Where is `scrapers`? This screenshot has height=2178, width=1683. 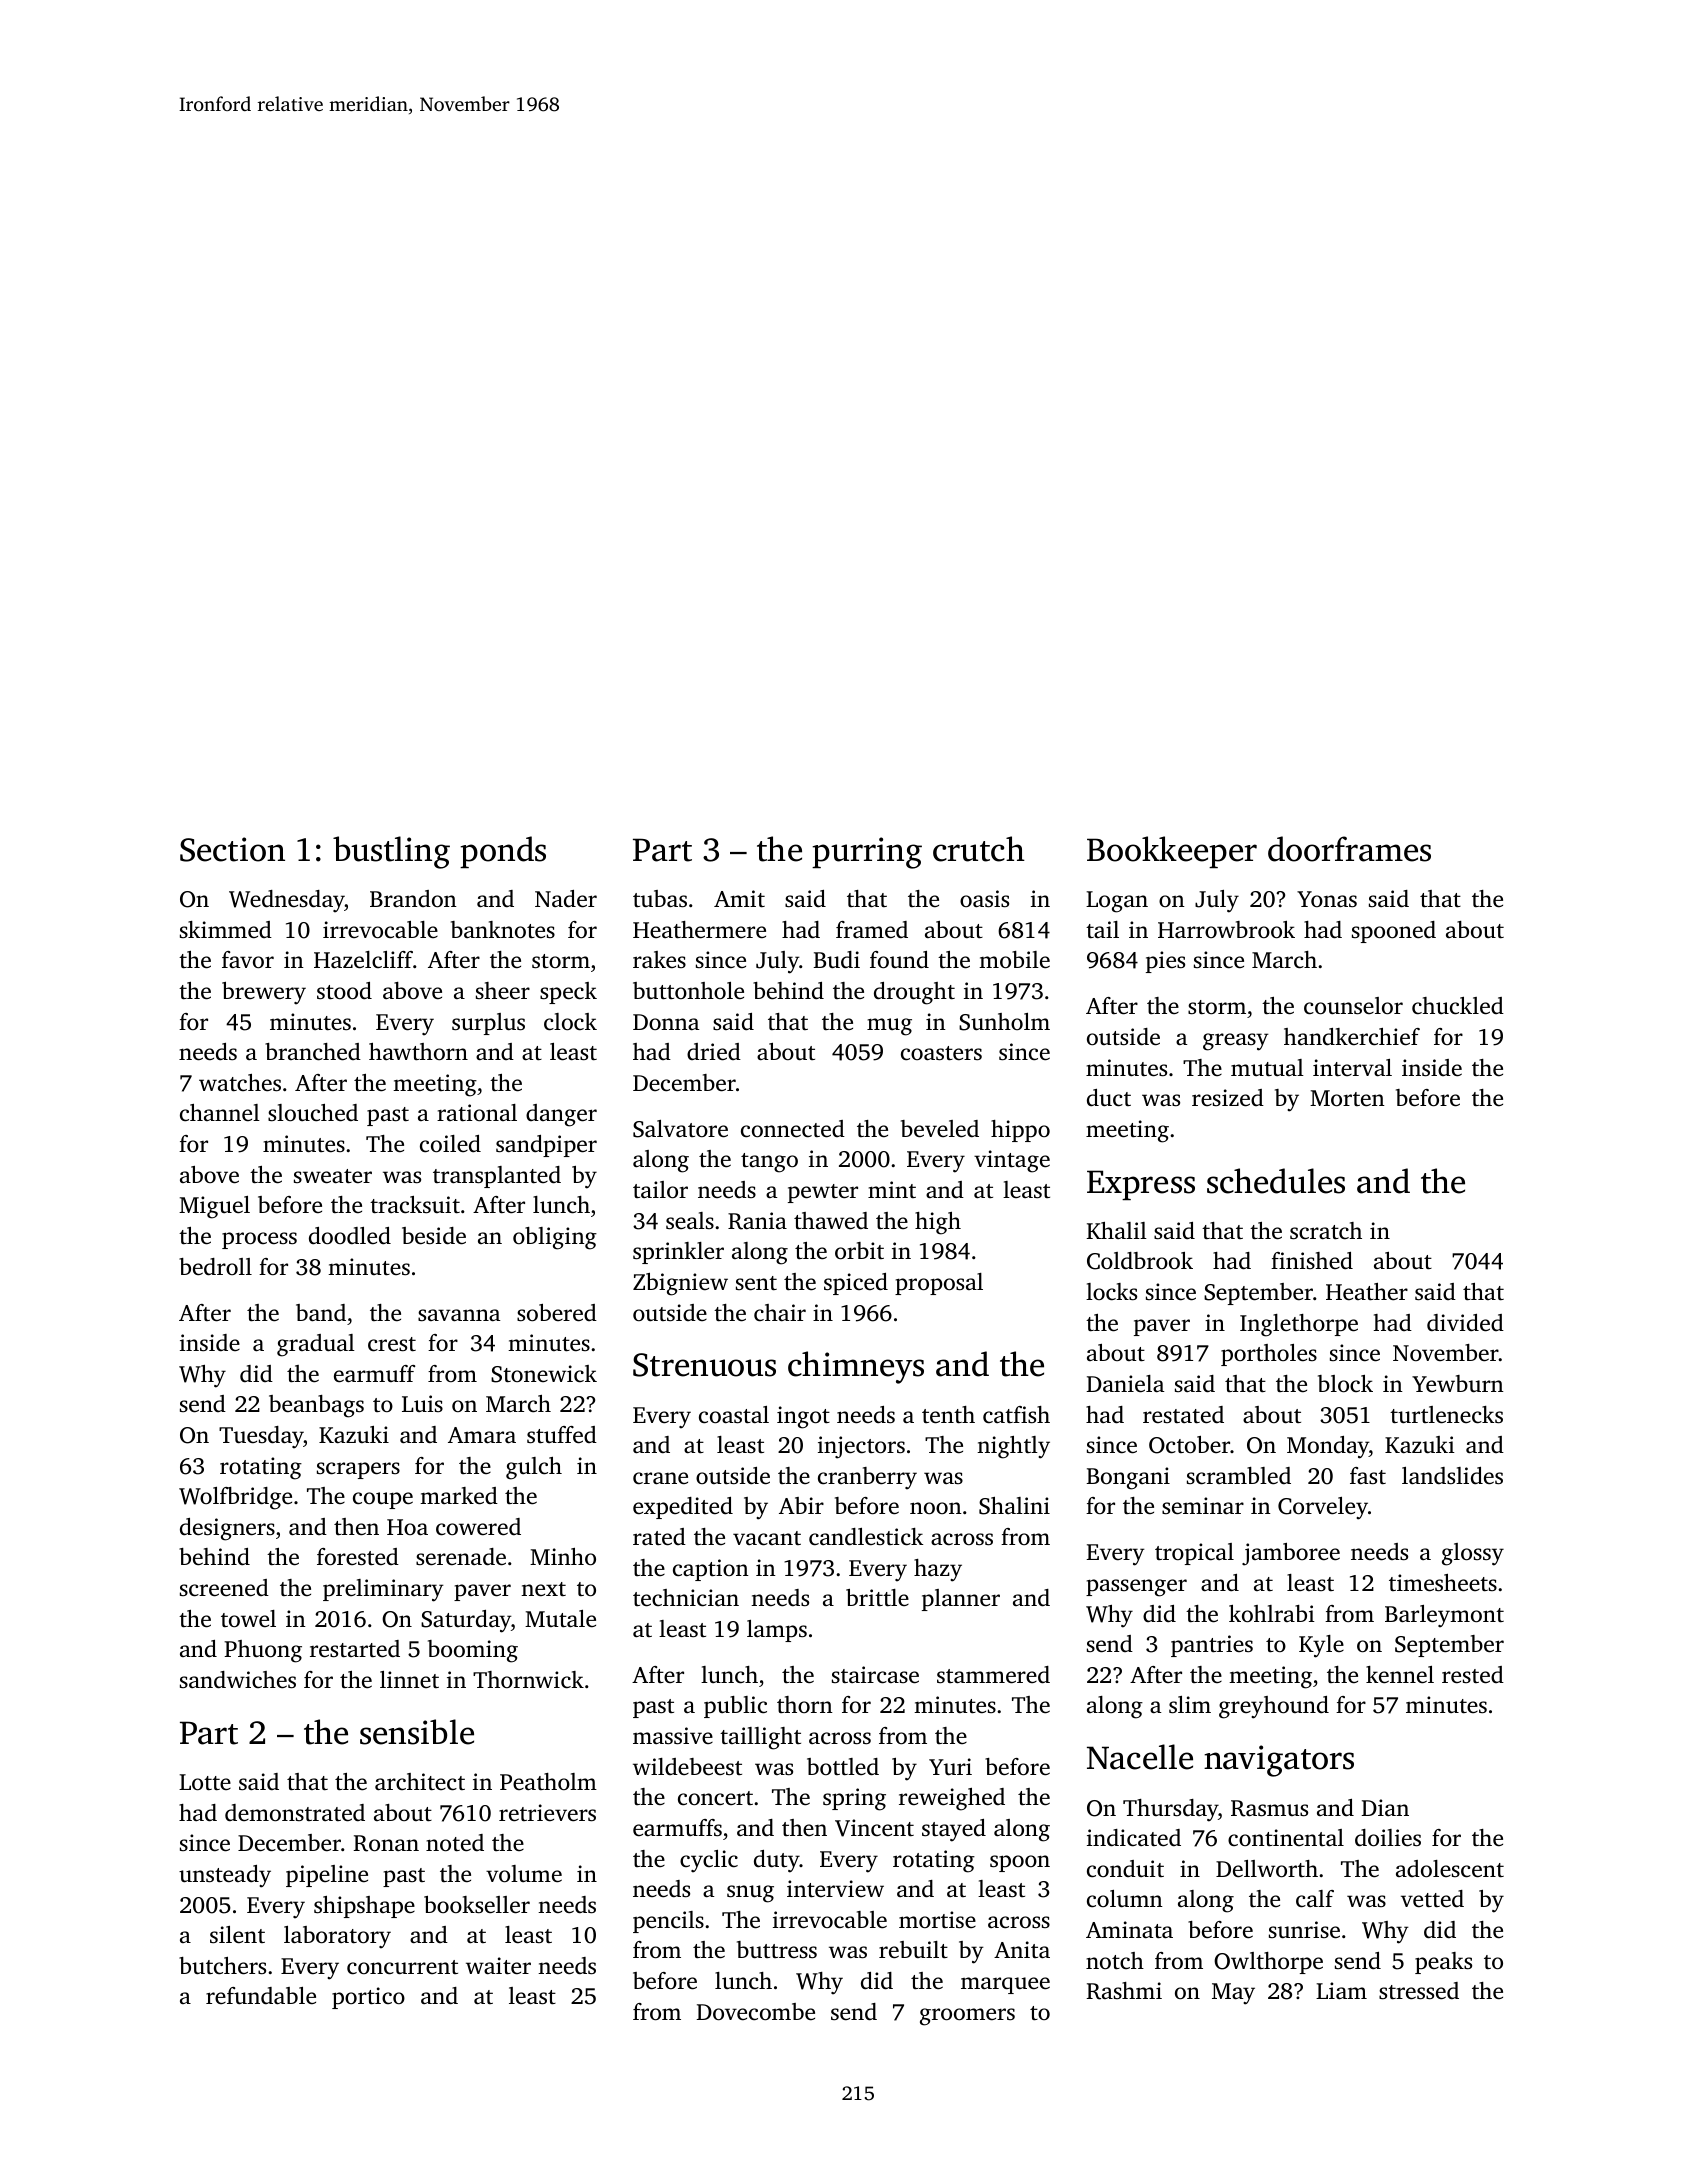 scrapers is located at coordinates (358, 1470).
